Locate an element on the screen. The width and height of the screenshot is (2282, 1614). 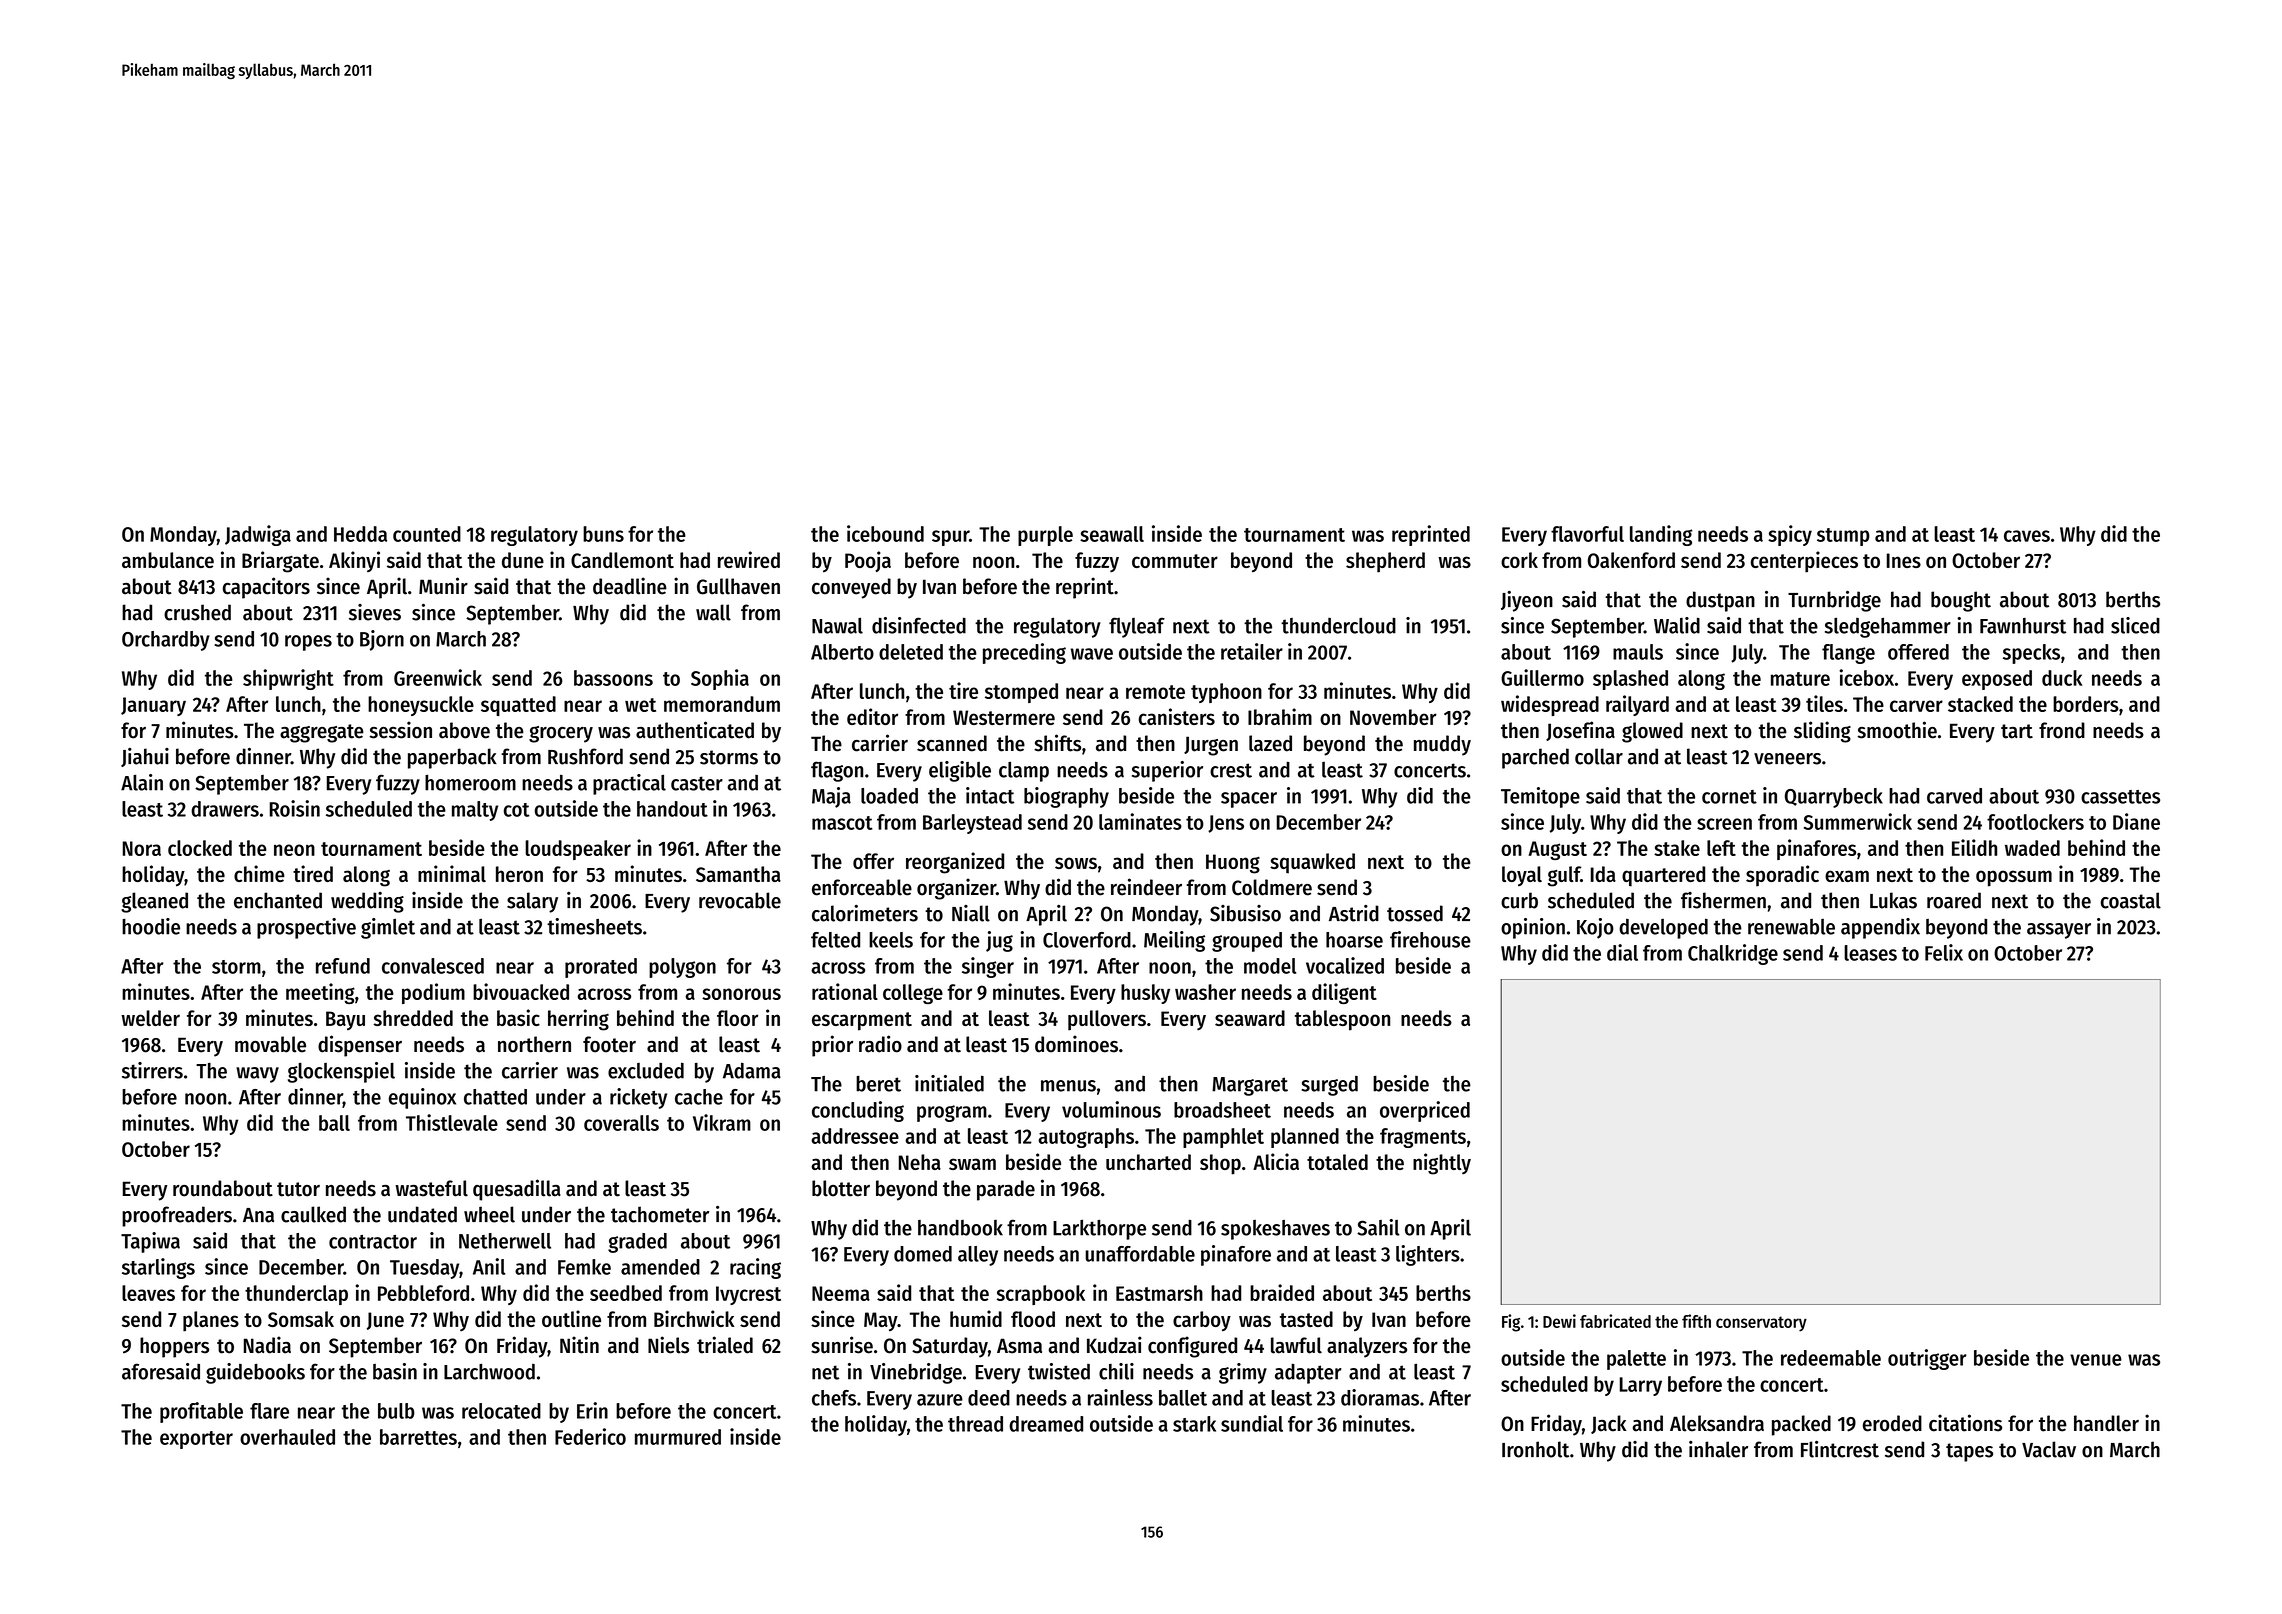
fifth is located at coordinates (1696, 1321).
